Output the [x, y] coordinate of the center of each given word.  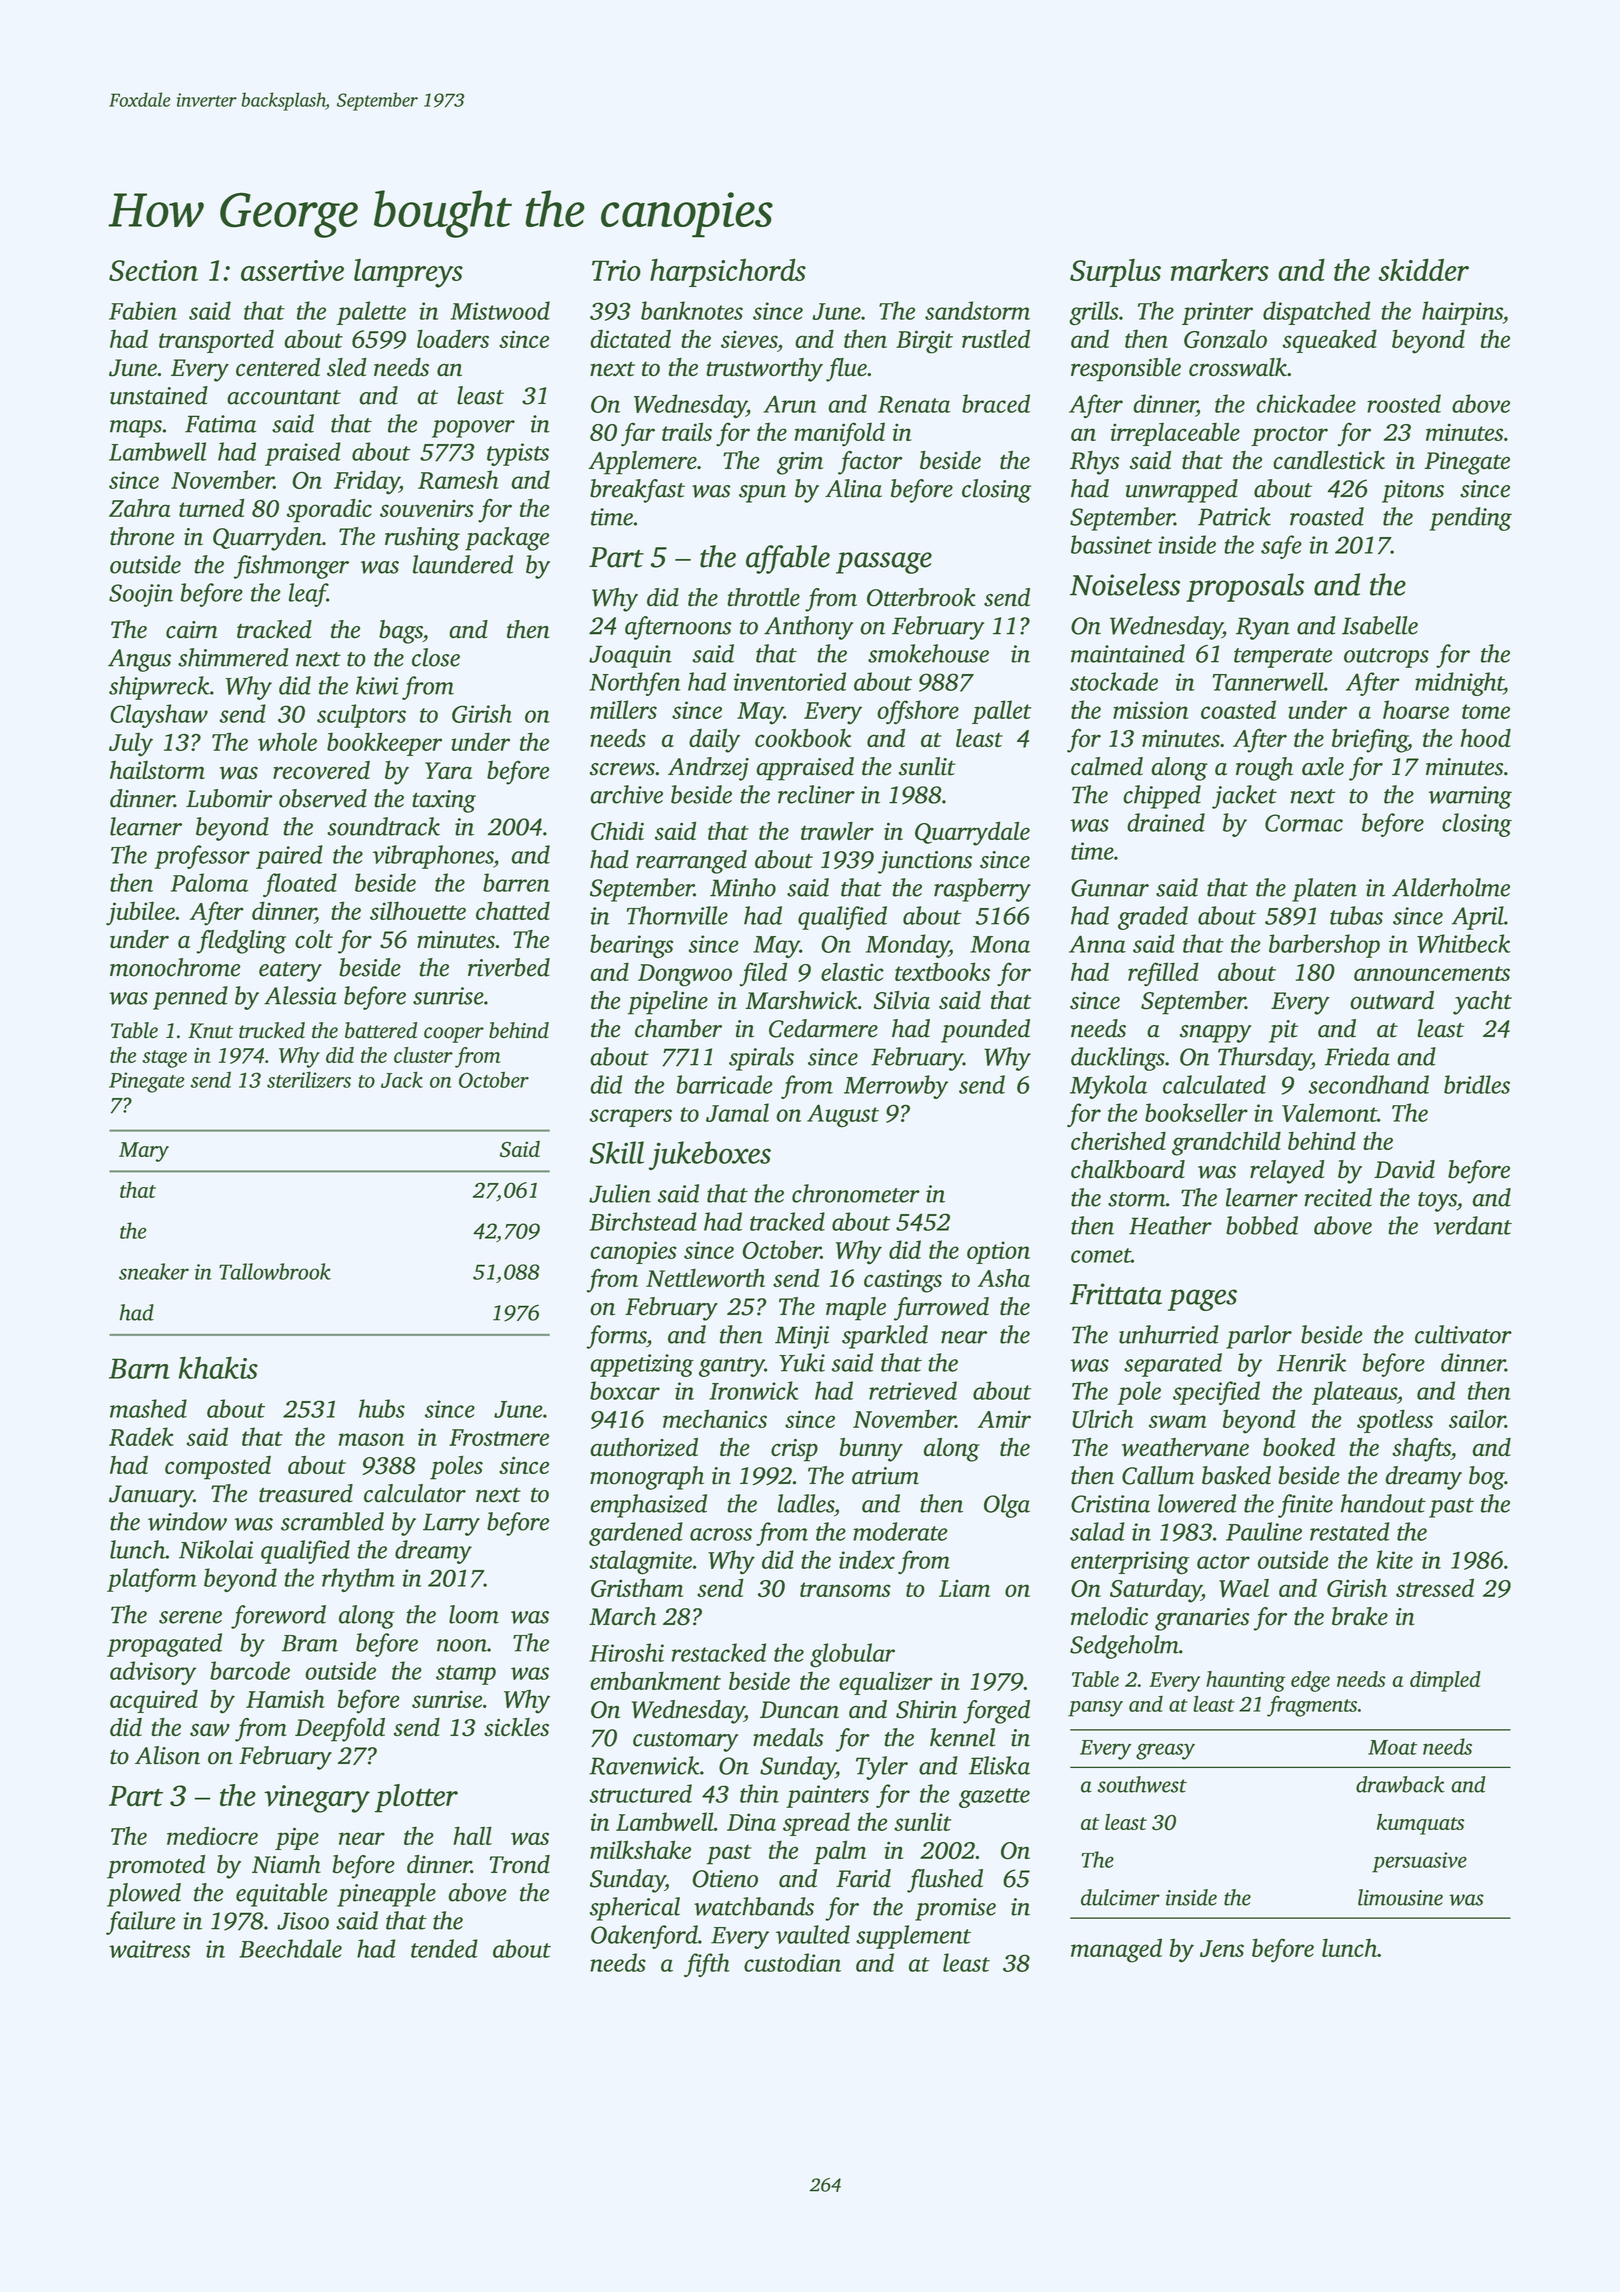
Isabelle [1380, 625]
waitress [149, 1949]
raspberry [982, 890]
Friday [366, 482]
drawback [1400, 1784]
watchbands [754, 1906]
